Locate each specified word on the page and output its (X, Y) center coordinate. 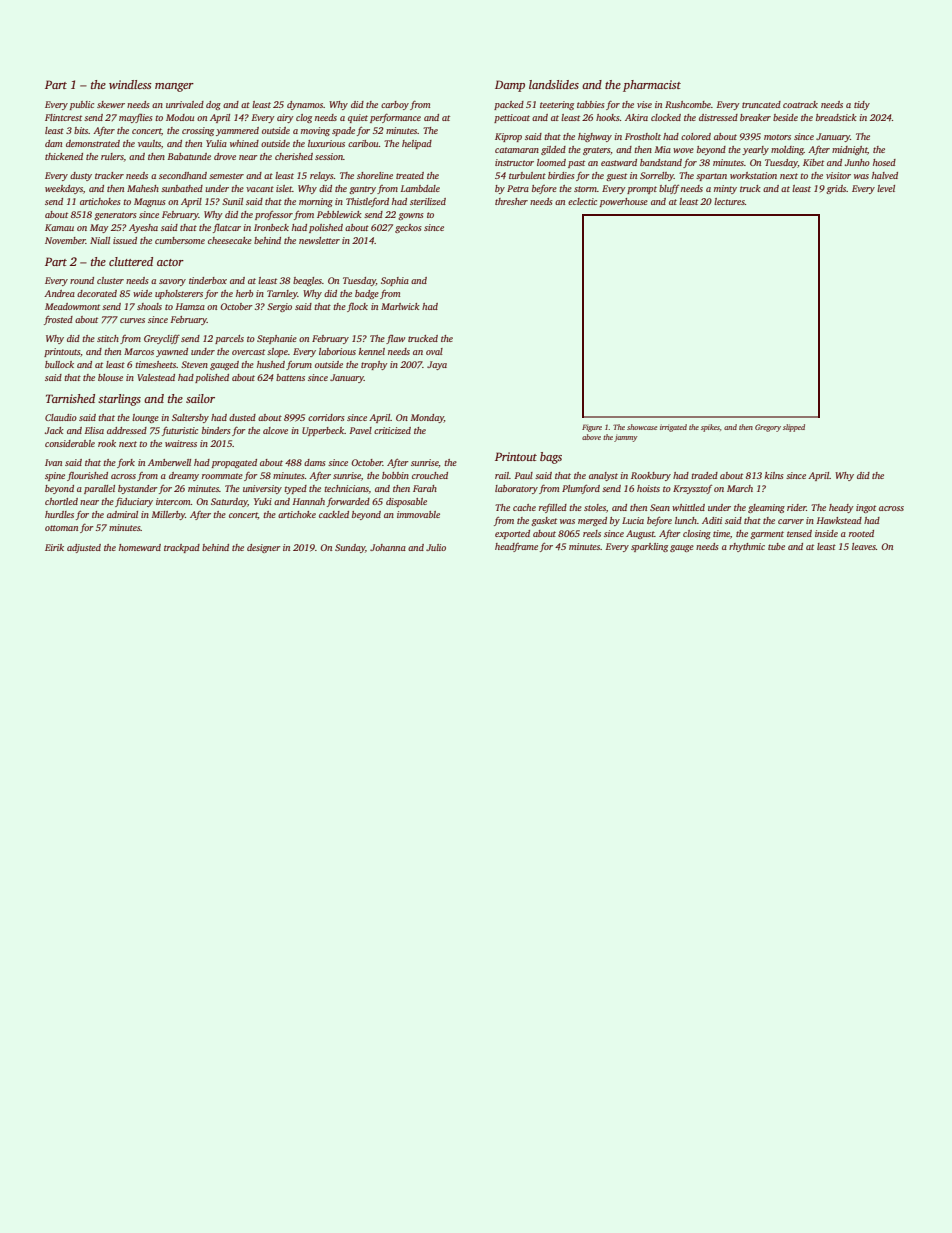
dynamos (305, 105)
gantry (362, 190)
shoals (149, 306)
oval (434, 351)
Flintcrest (63, 117)
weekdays (64, 189)
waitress (181, 443)
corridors (326, 417)
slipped (794, 428)
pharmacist (652, 86)
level (886, 188)
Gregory (768, 428)
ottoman (61, 528)
